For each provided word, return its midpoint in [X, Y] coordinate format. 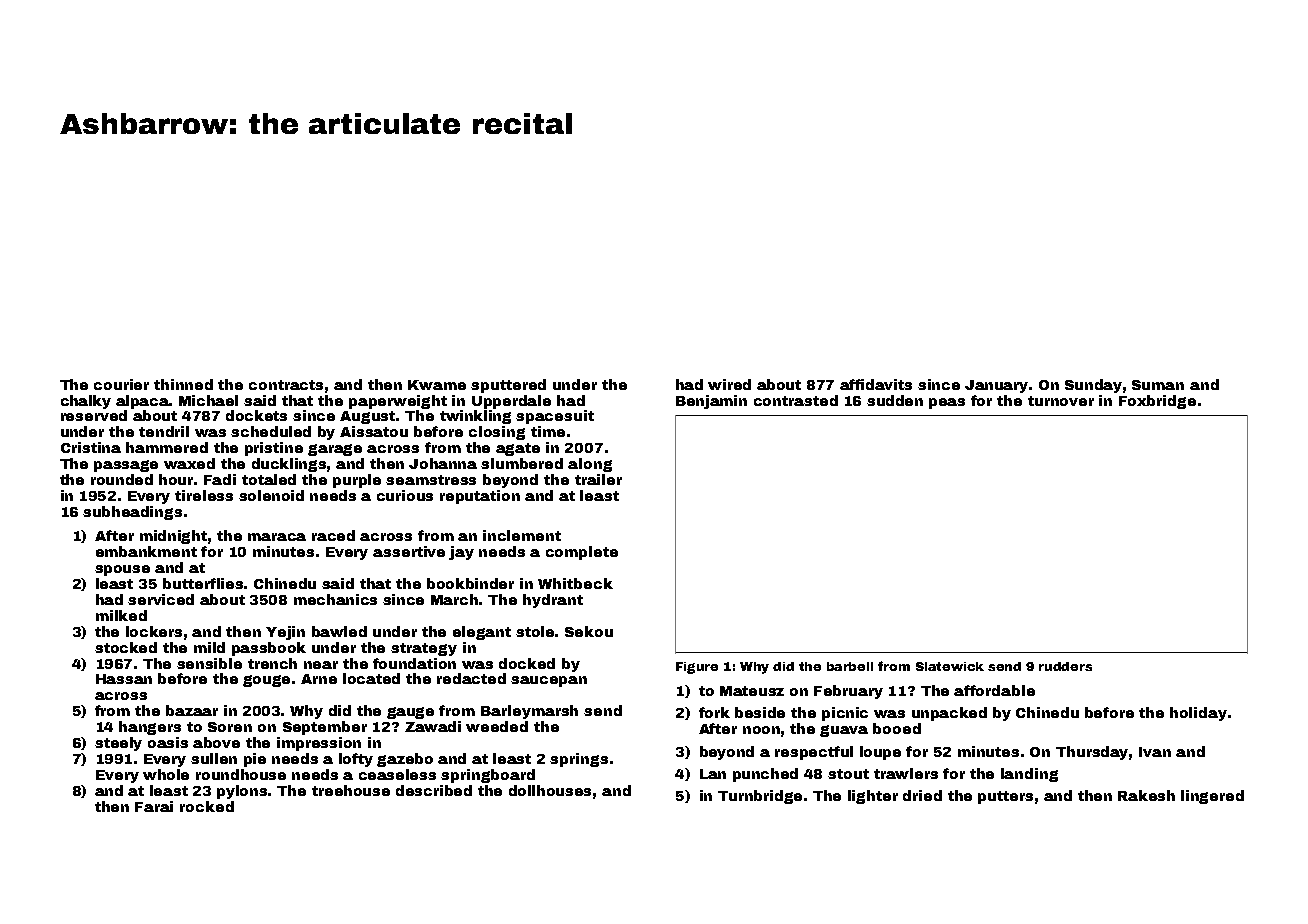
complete [582, 553]
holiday [1198, 714]
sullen [214, 758]
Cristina [91, 447]
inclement [522, 535]
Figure [697, 668]
